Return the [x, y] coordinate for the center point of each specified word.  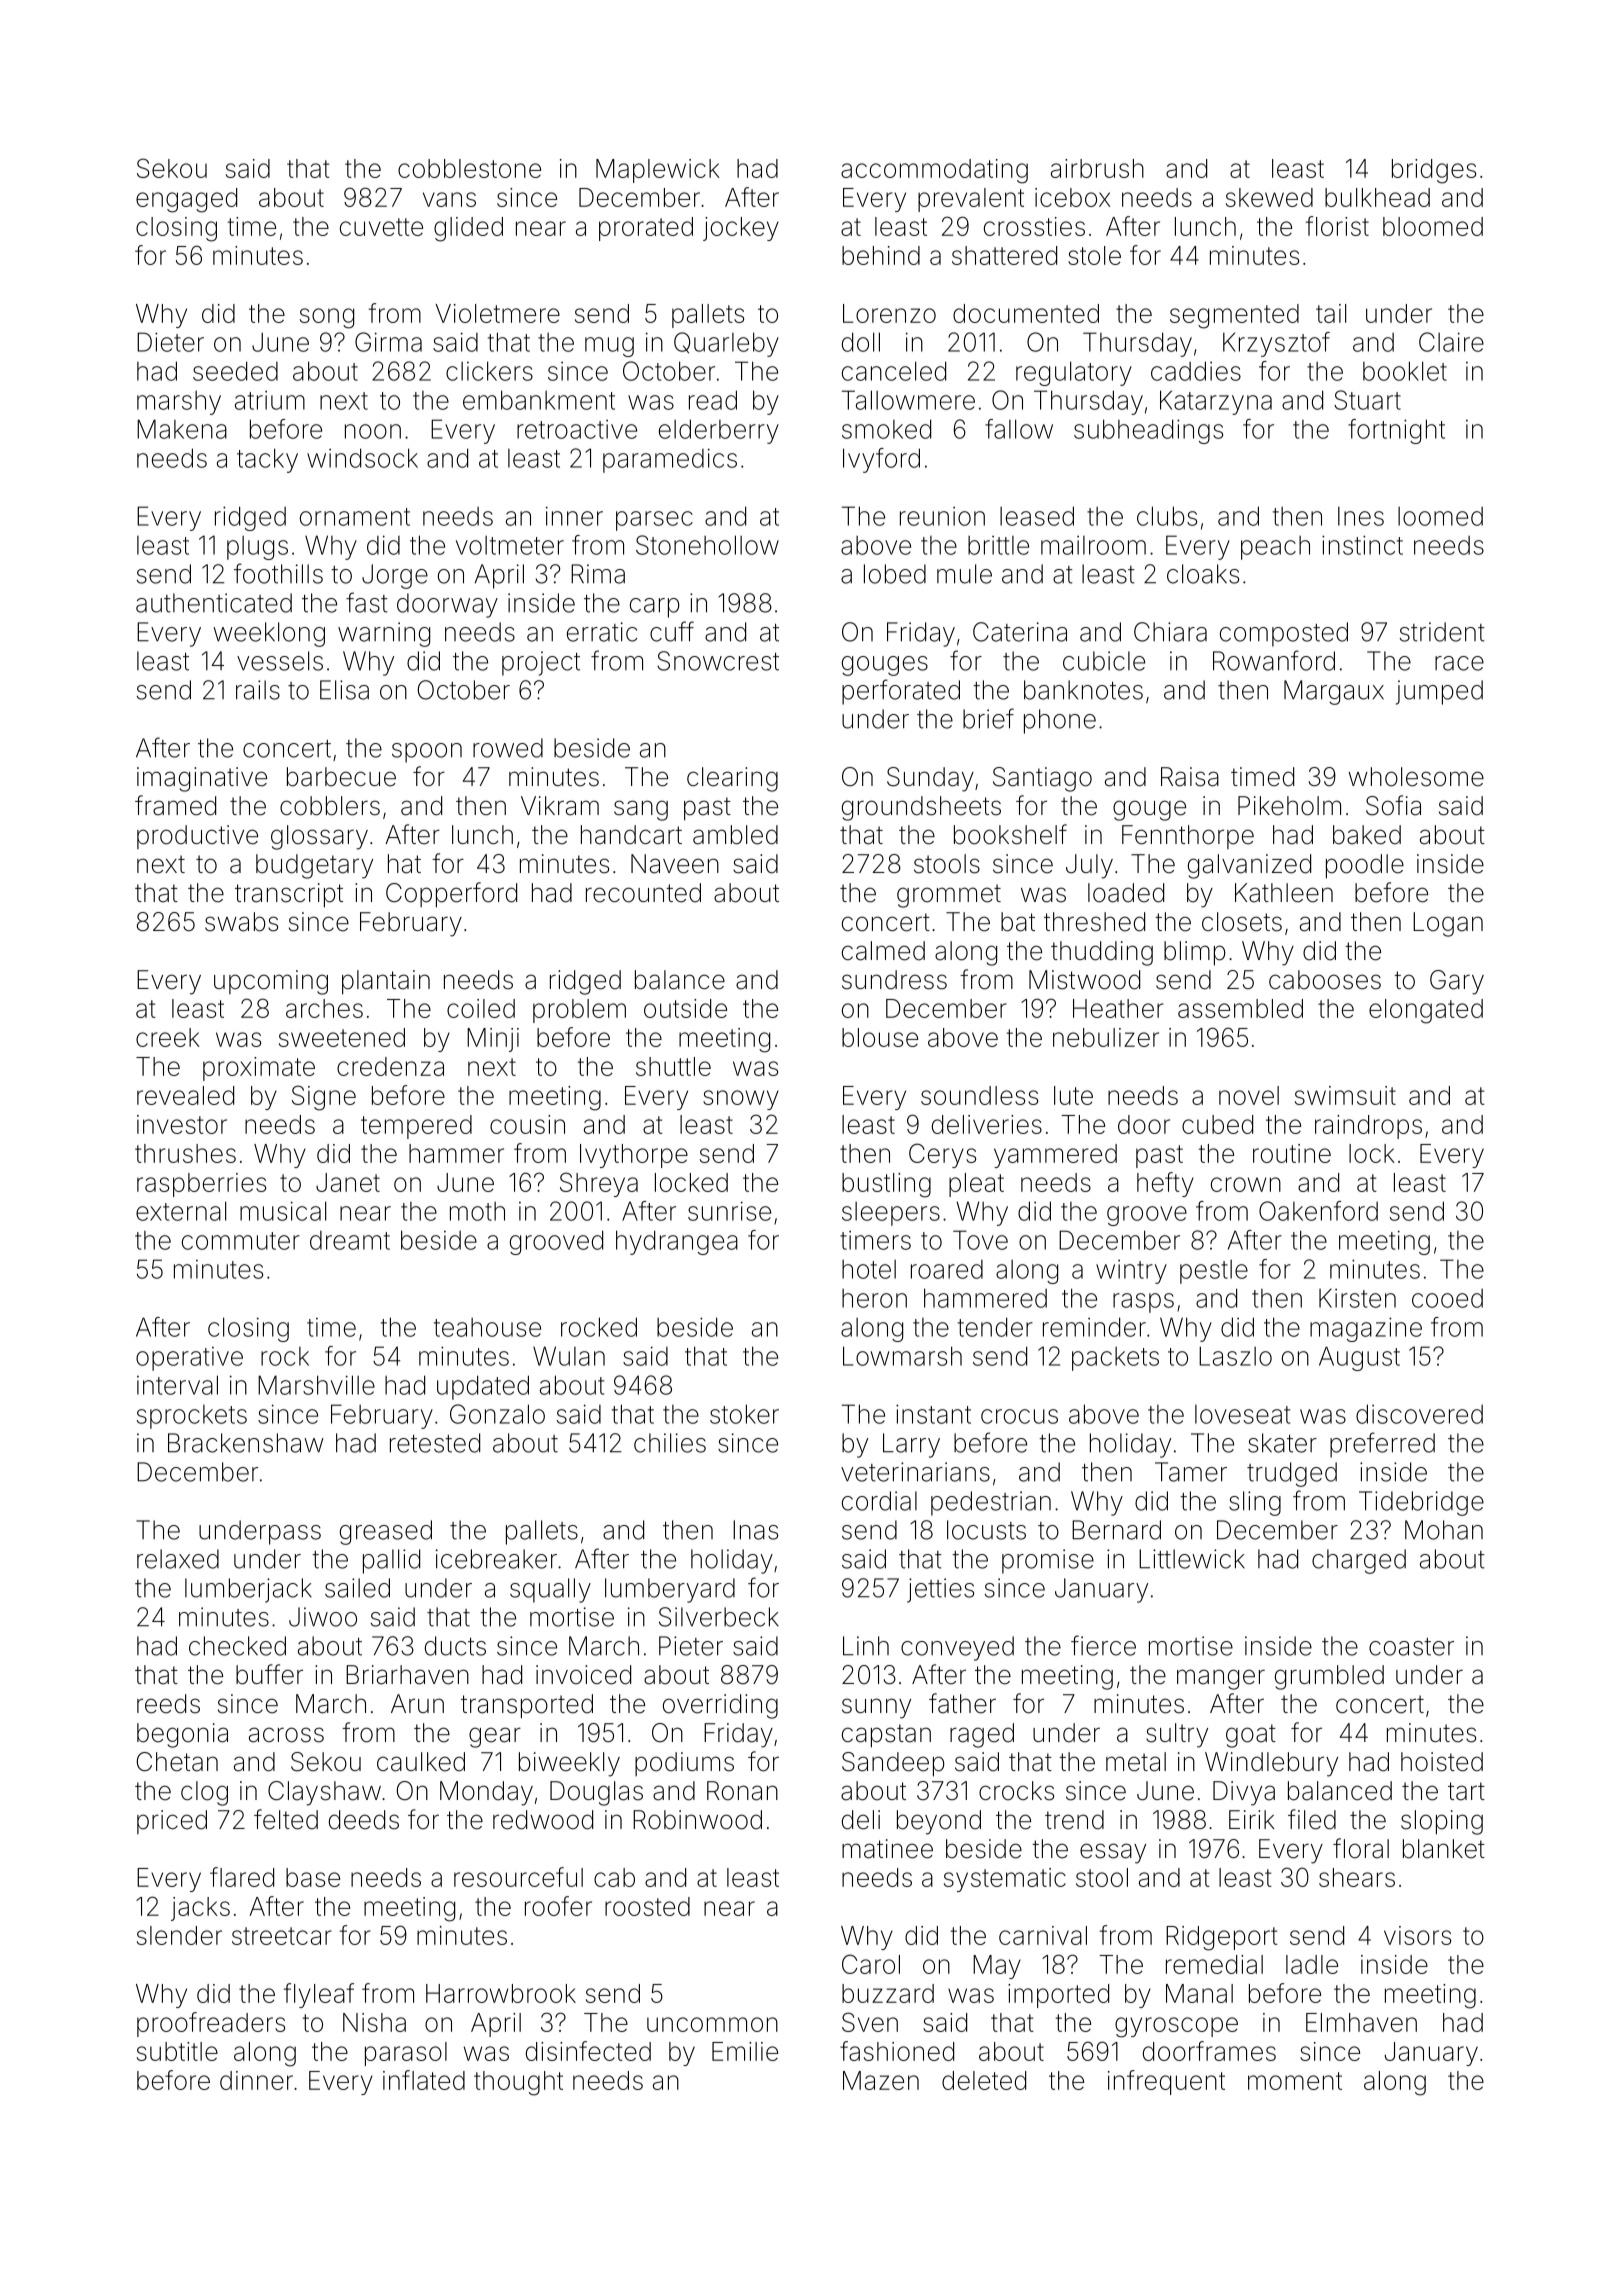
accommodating [934, 171]
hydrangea [677, 1242]
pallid [391, 1561]
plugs [257, 548]
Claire [1451, 342]
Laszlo [1235, 1356]
